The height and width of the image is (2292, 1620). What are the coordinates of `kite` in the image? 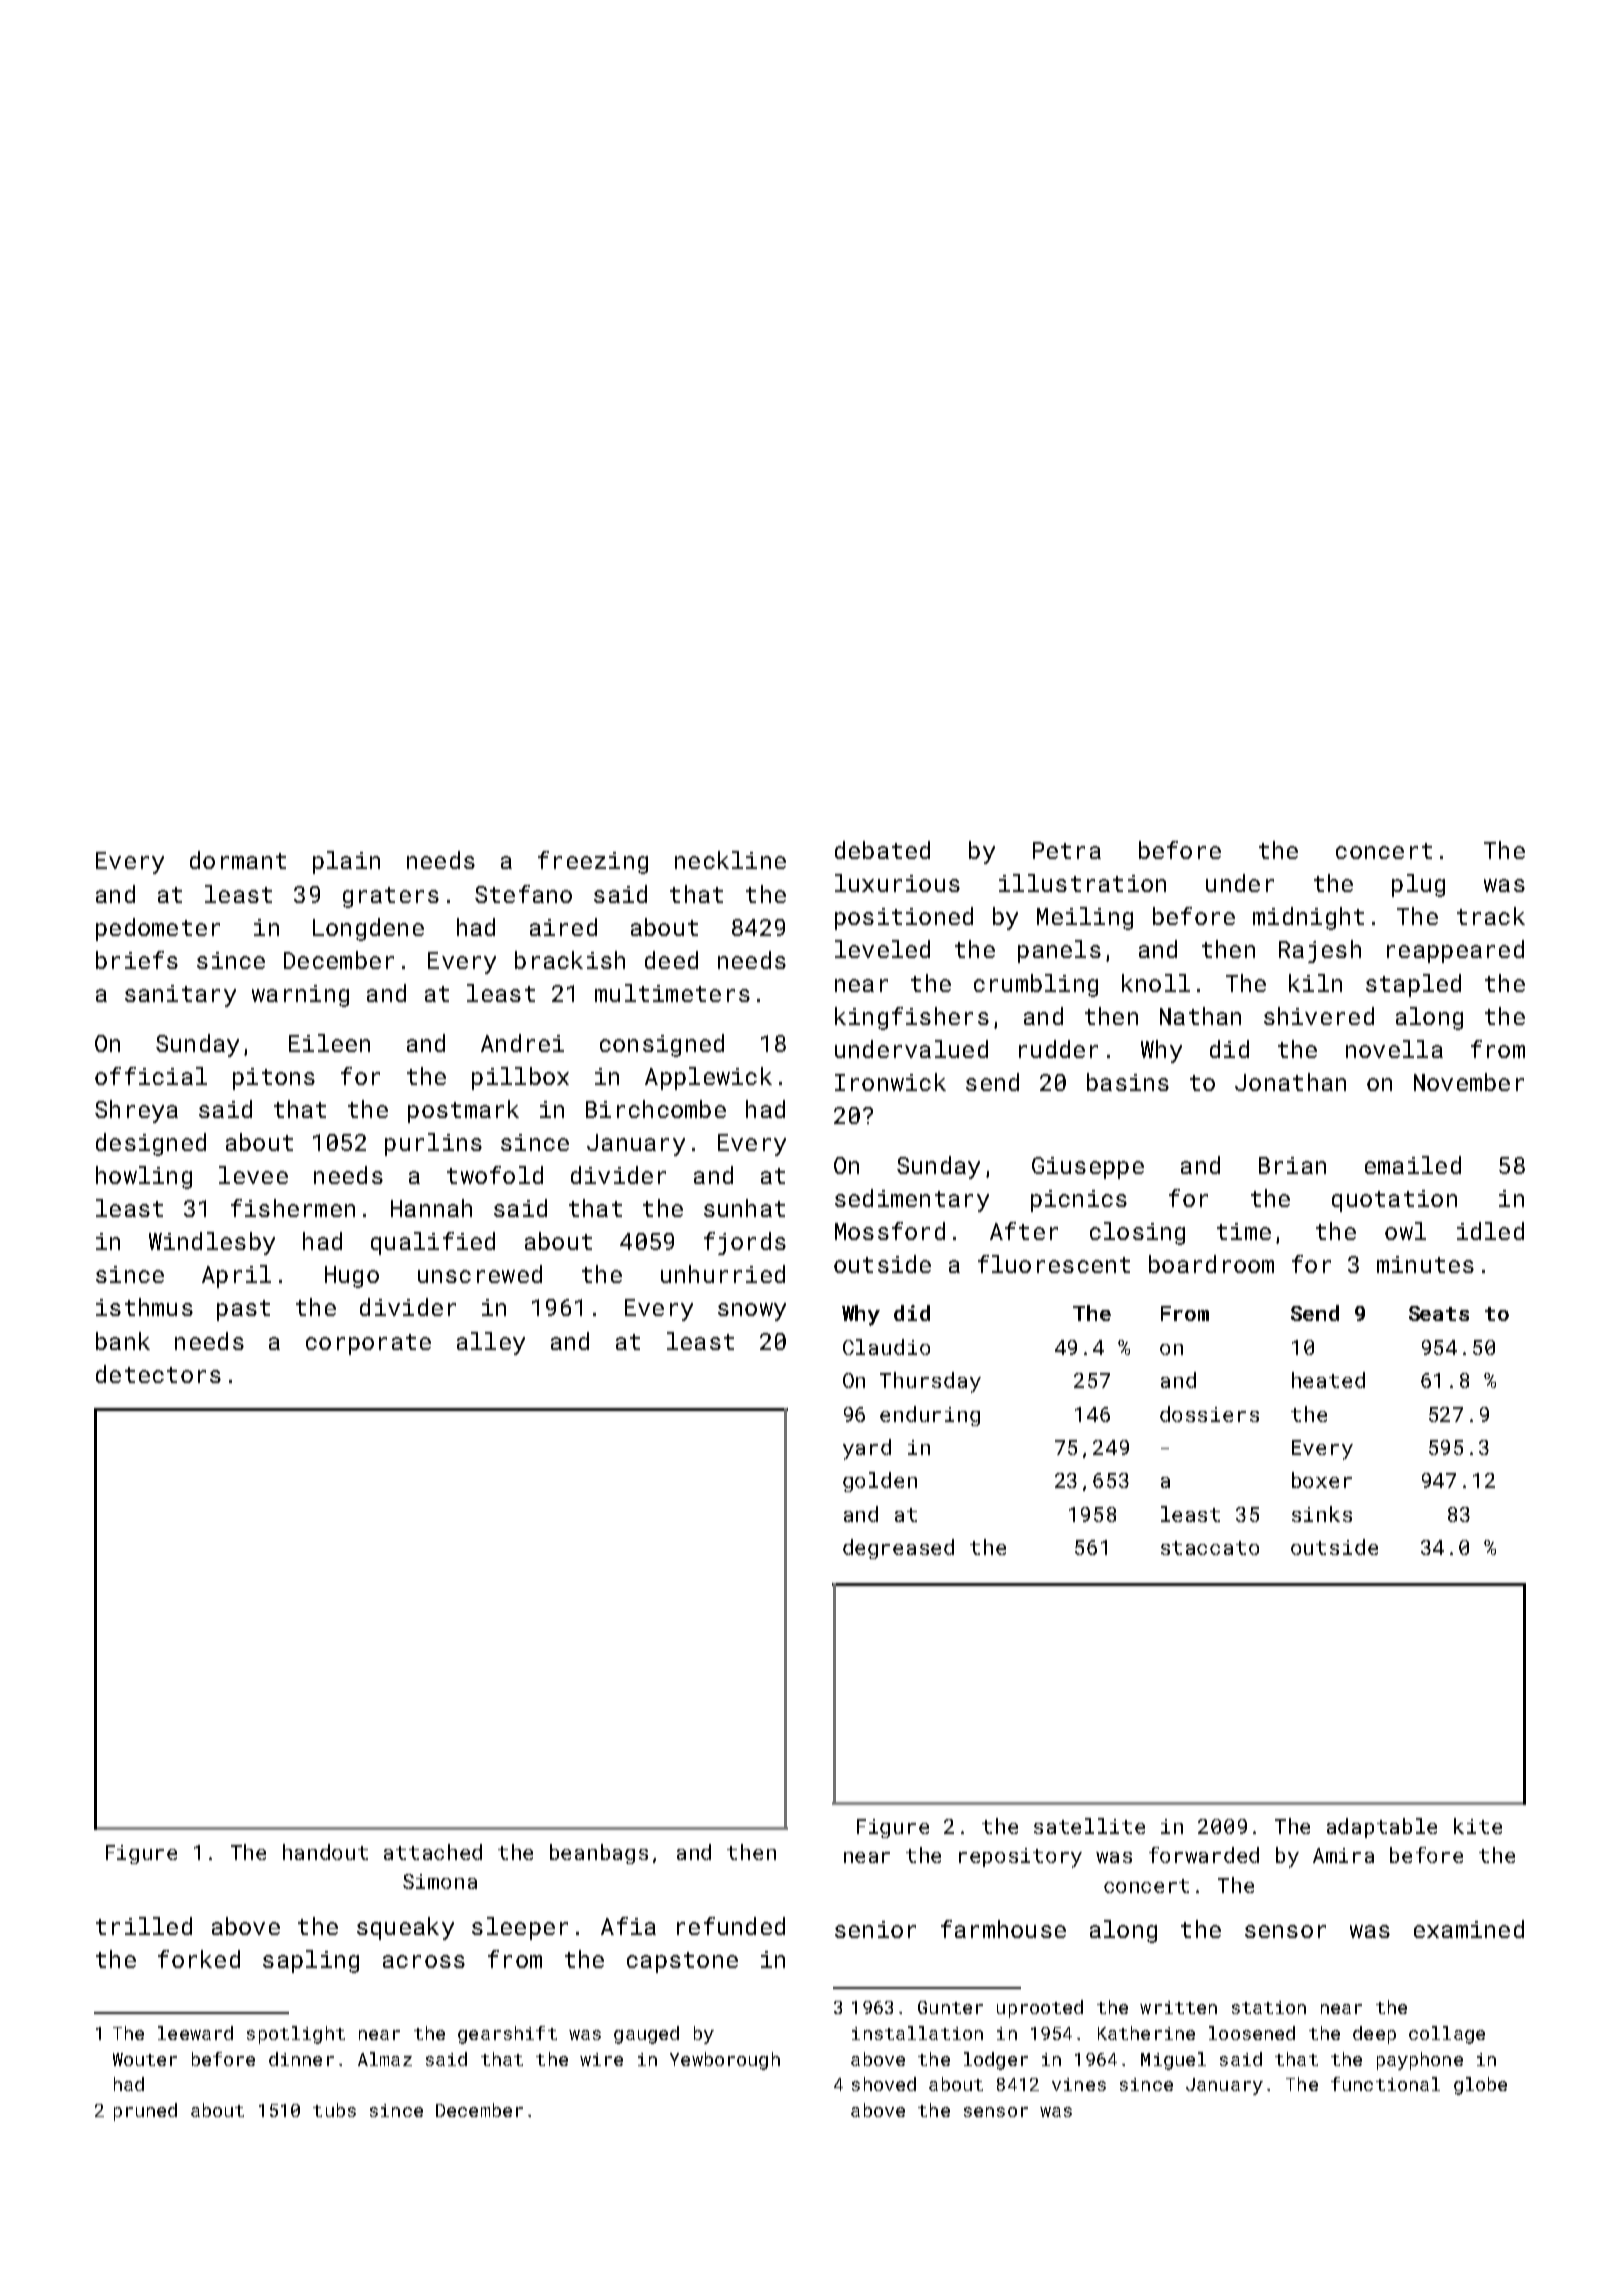 It's located at (1478, 1826).
